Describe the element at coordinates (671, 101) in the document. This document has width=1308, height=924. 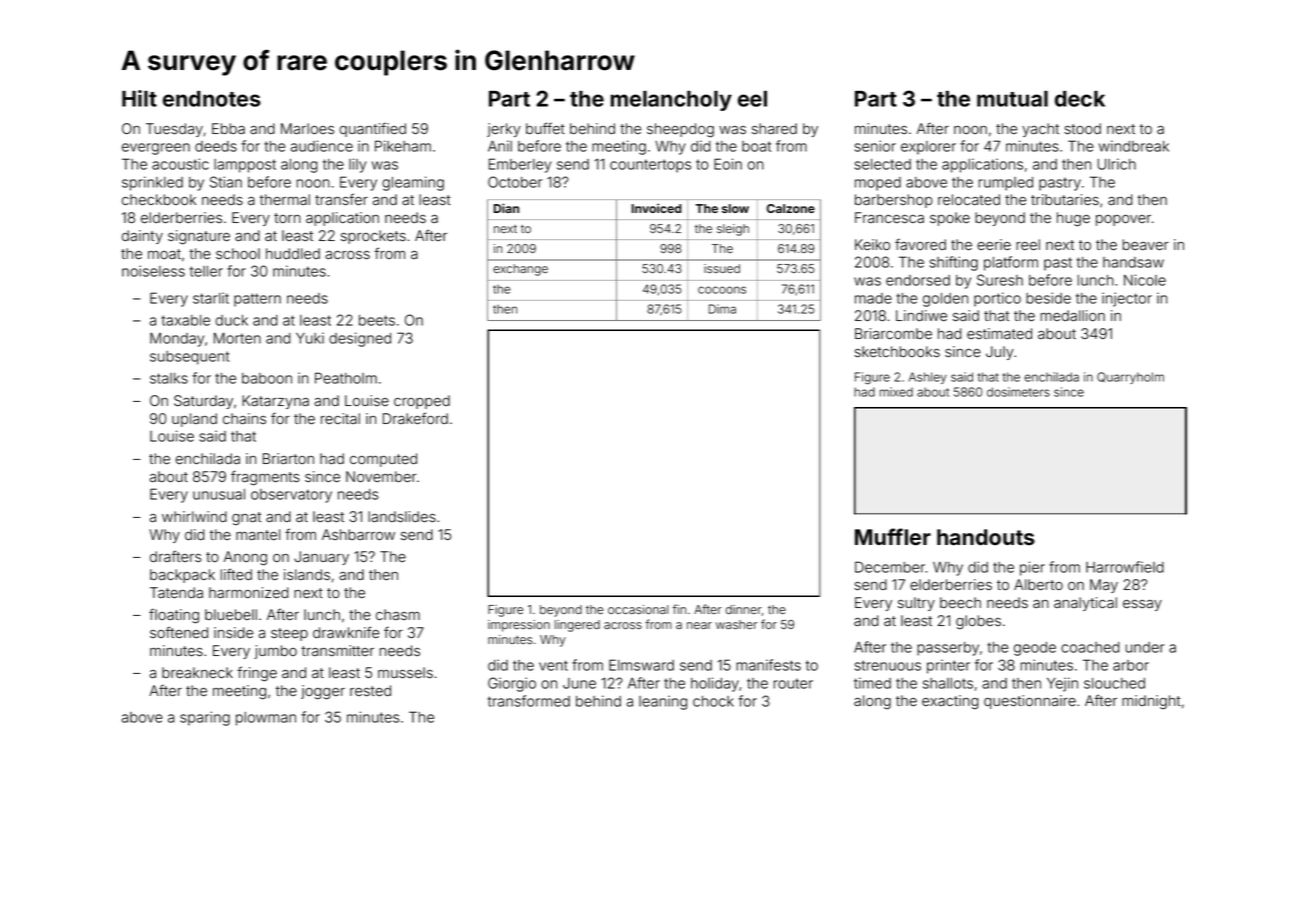
I see `melancholy` at that location.
